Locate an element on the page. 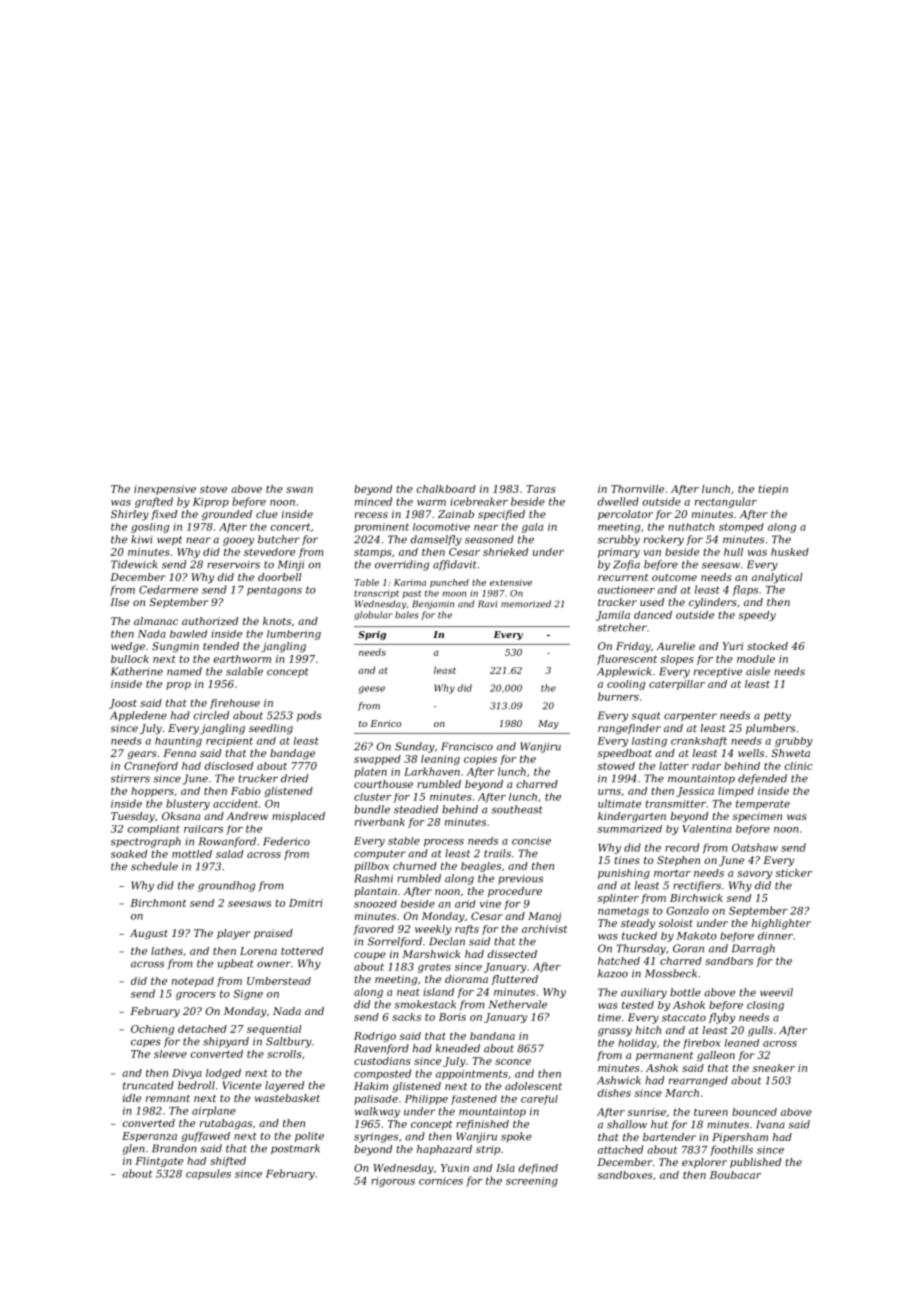 This image has height=1308, width=924. careful is located at coordinates (539, 1100).
